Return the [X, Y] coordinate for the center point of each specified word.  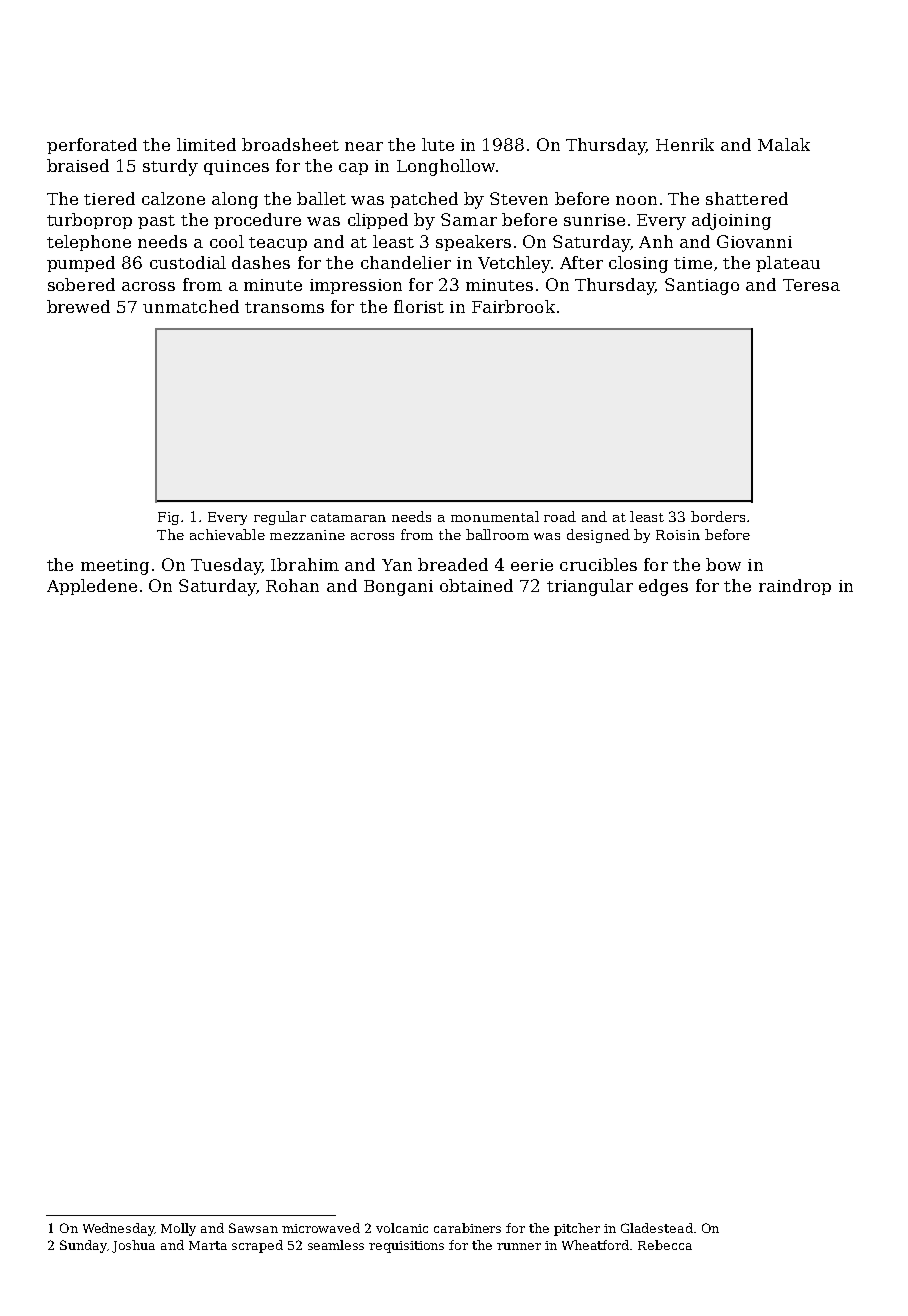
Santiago [702, 286]
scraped [257, 1246]
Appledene [92, 587]
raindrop [795, 587]
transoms [284, 307]
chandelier [406, 262]
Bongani [398, 588]
